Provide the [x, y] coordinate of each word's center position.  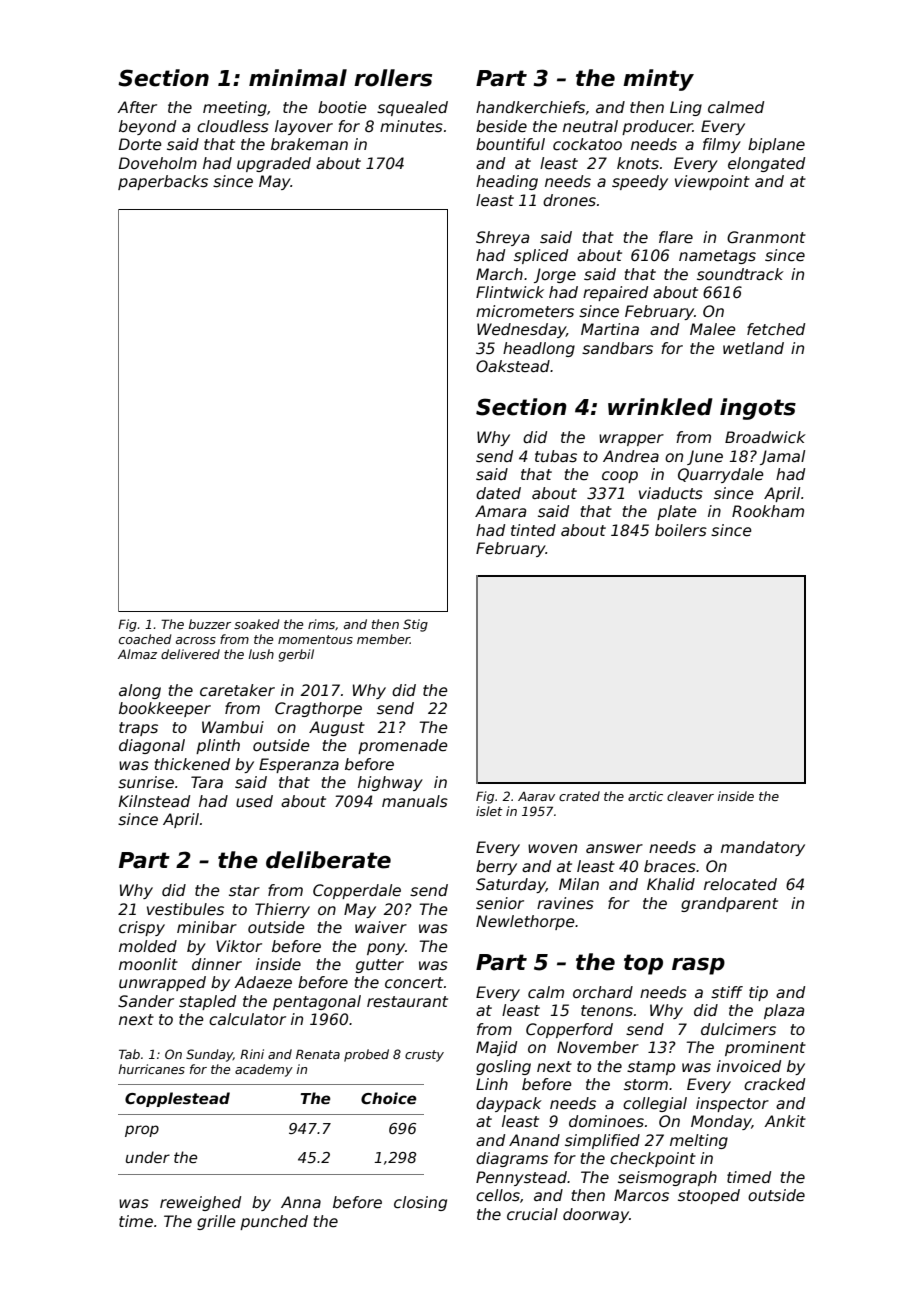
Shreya [502, 238]
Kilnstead [154, 801]
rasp [698, 966]
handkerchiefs [530, 107]
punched [274, 1222]
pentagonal [317, 1002]
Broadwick [765, 437]
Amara [500, 511]
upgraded [274, 164]
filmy [722, 145]
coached [145, 639]
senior [500, 903]
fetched [776, 329]
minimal [298, 78]
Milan [579, 884]
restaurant [407, 1002]
